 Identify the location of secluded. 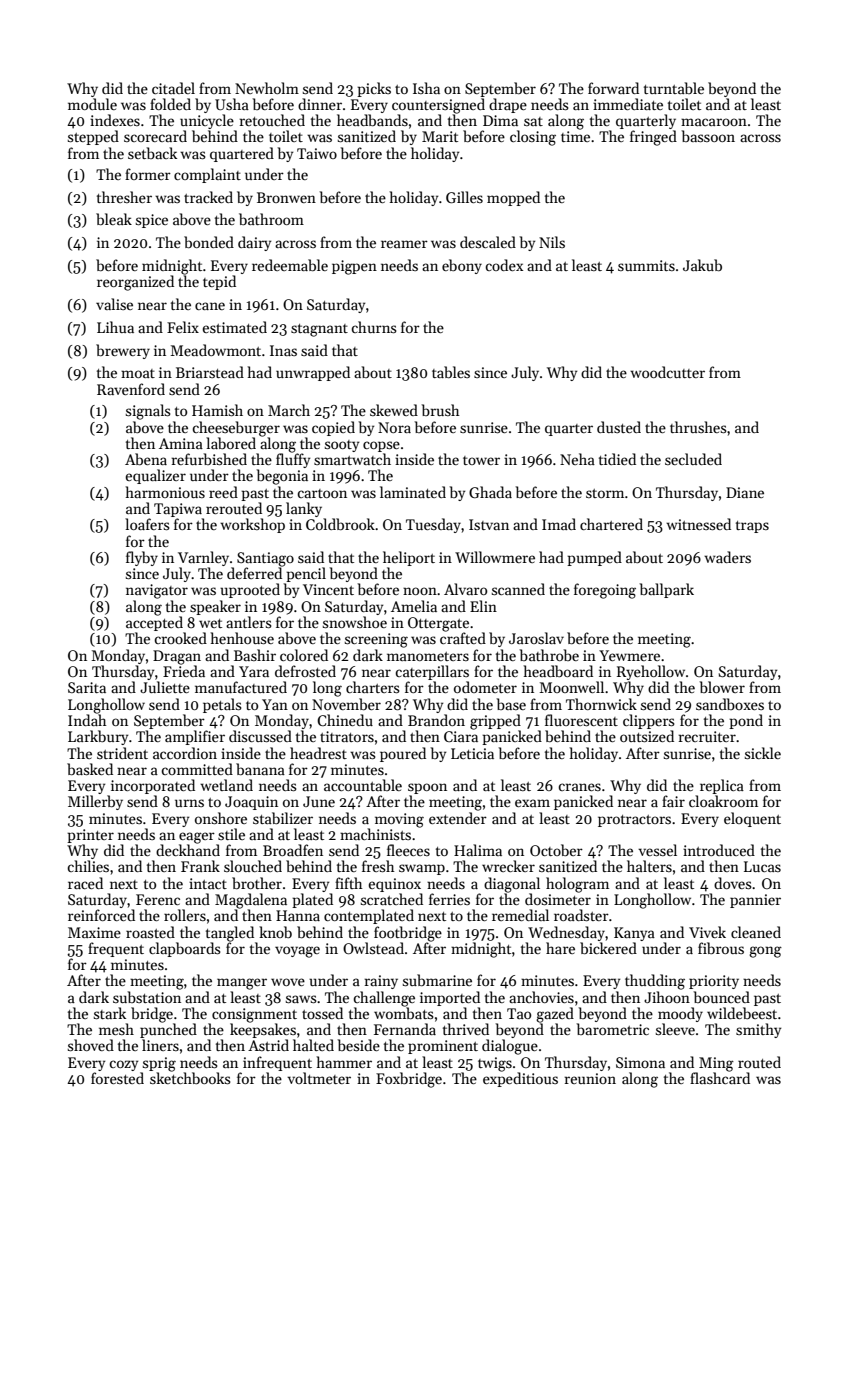
(693, 459).
